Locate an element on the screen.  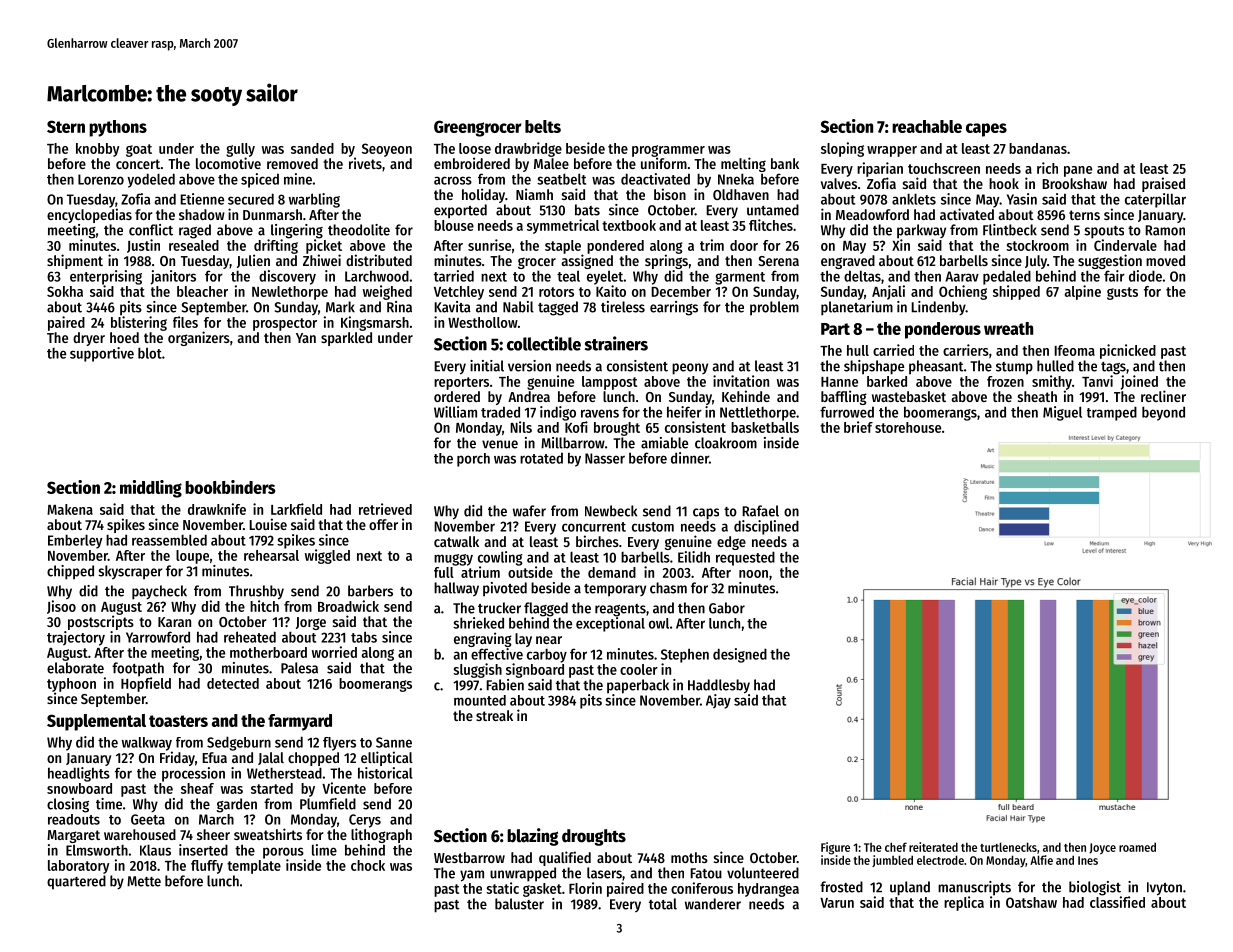
Zhiwei is located at coordinates (322, 260).
